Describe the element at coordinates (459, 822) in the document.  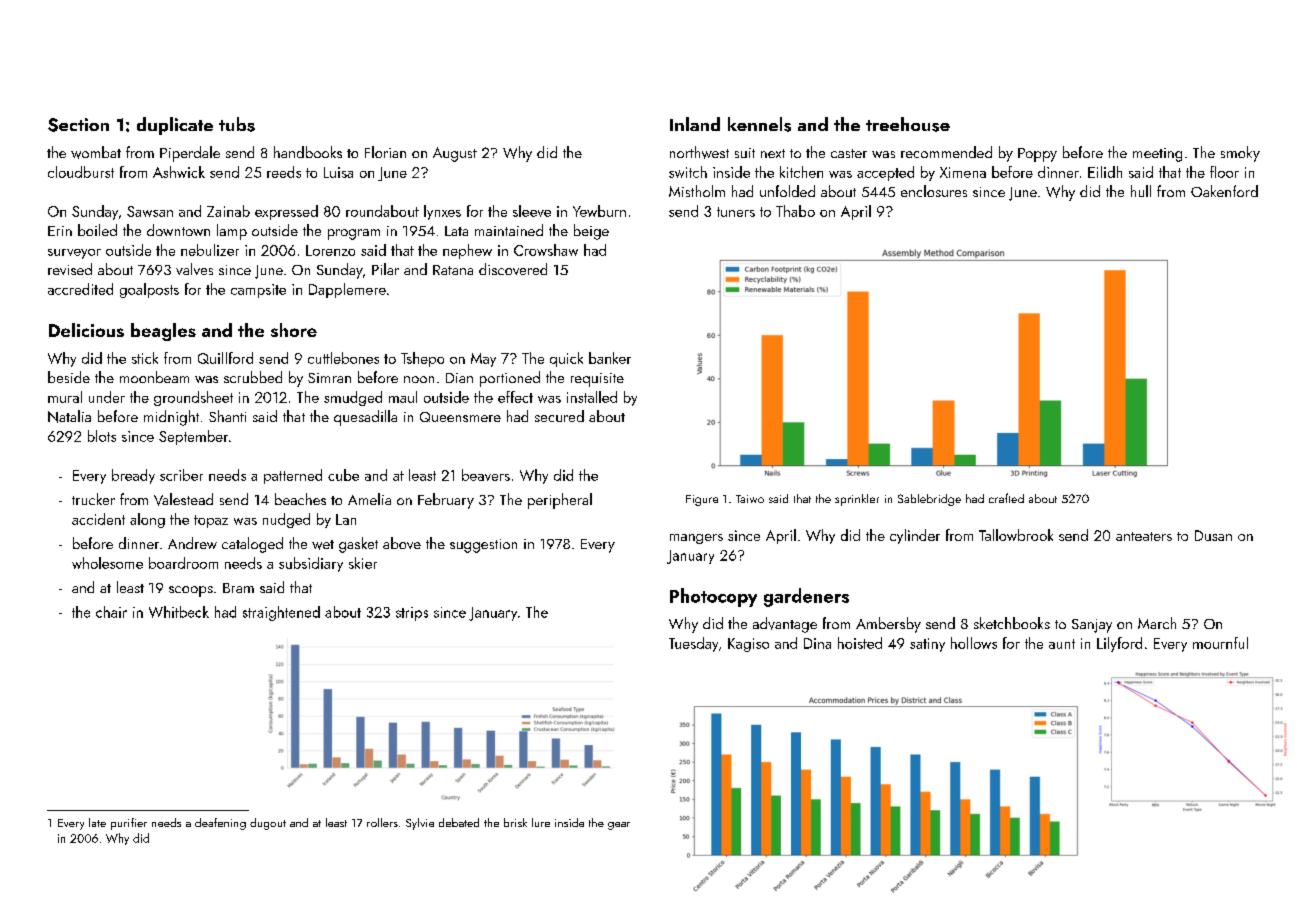
I see `debated` at that location.
